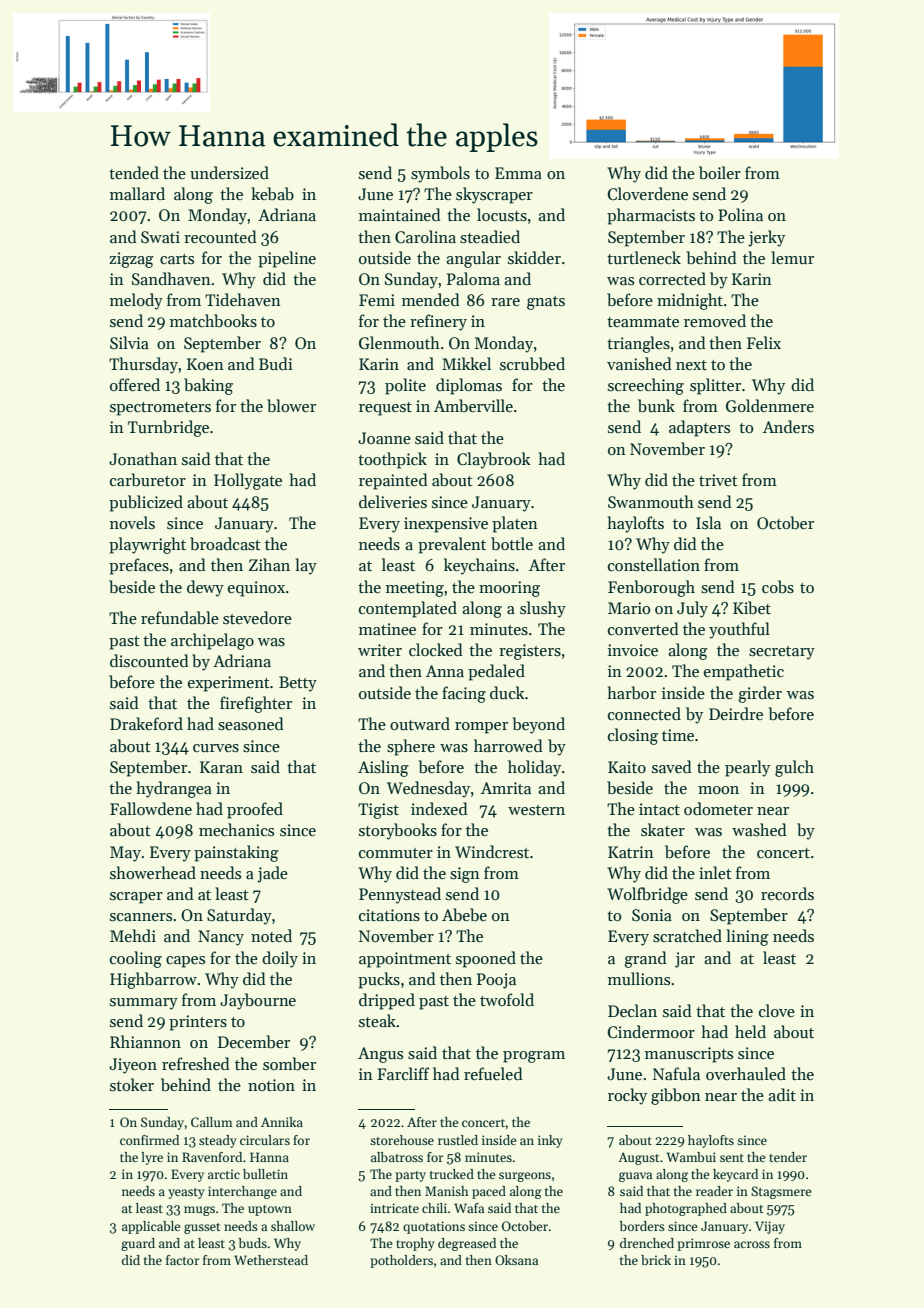 The width and height of the document is (924, 1308). Describe the element at coordinates (393, 501) in the document. I see `deliveries` at that location.
